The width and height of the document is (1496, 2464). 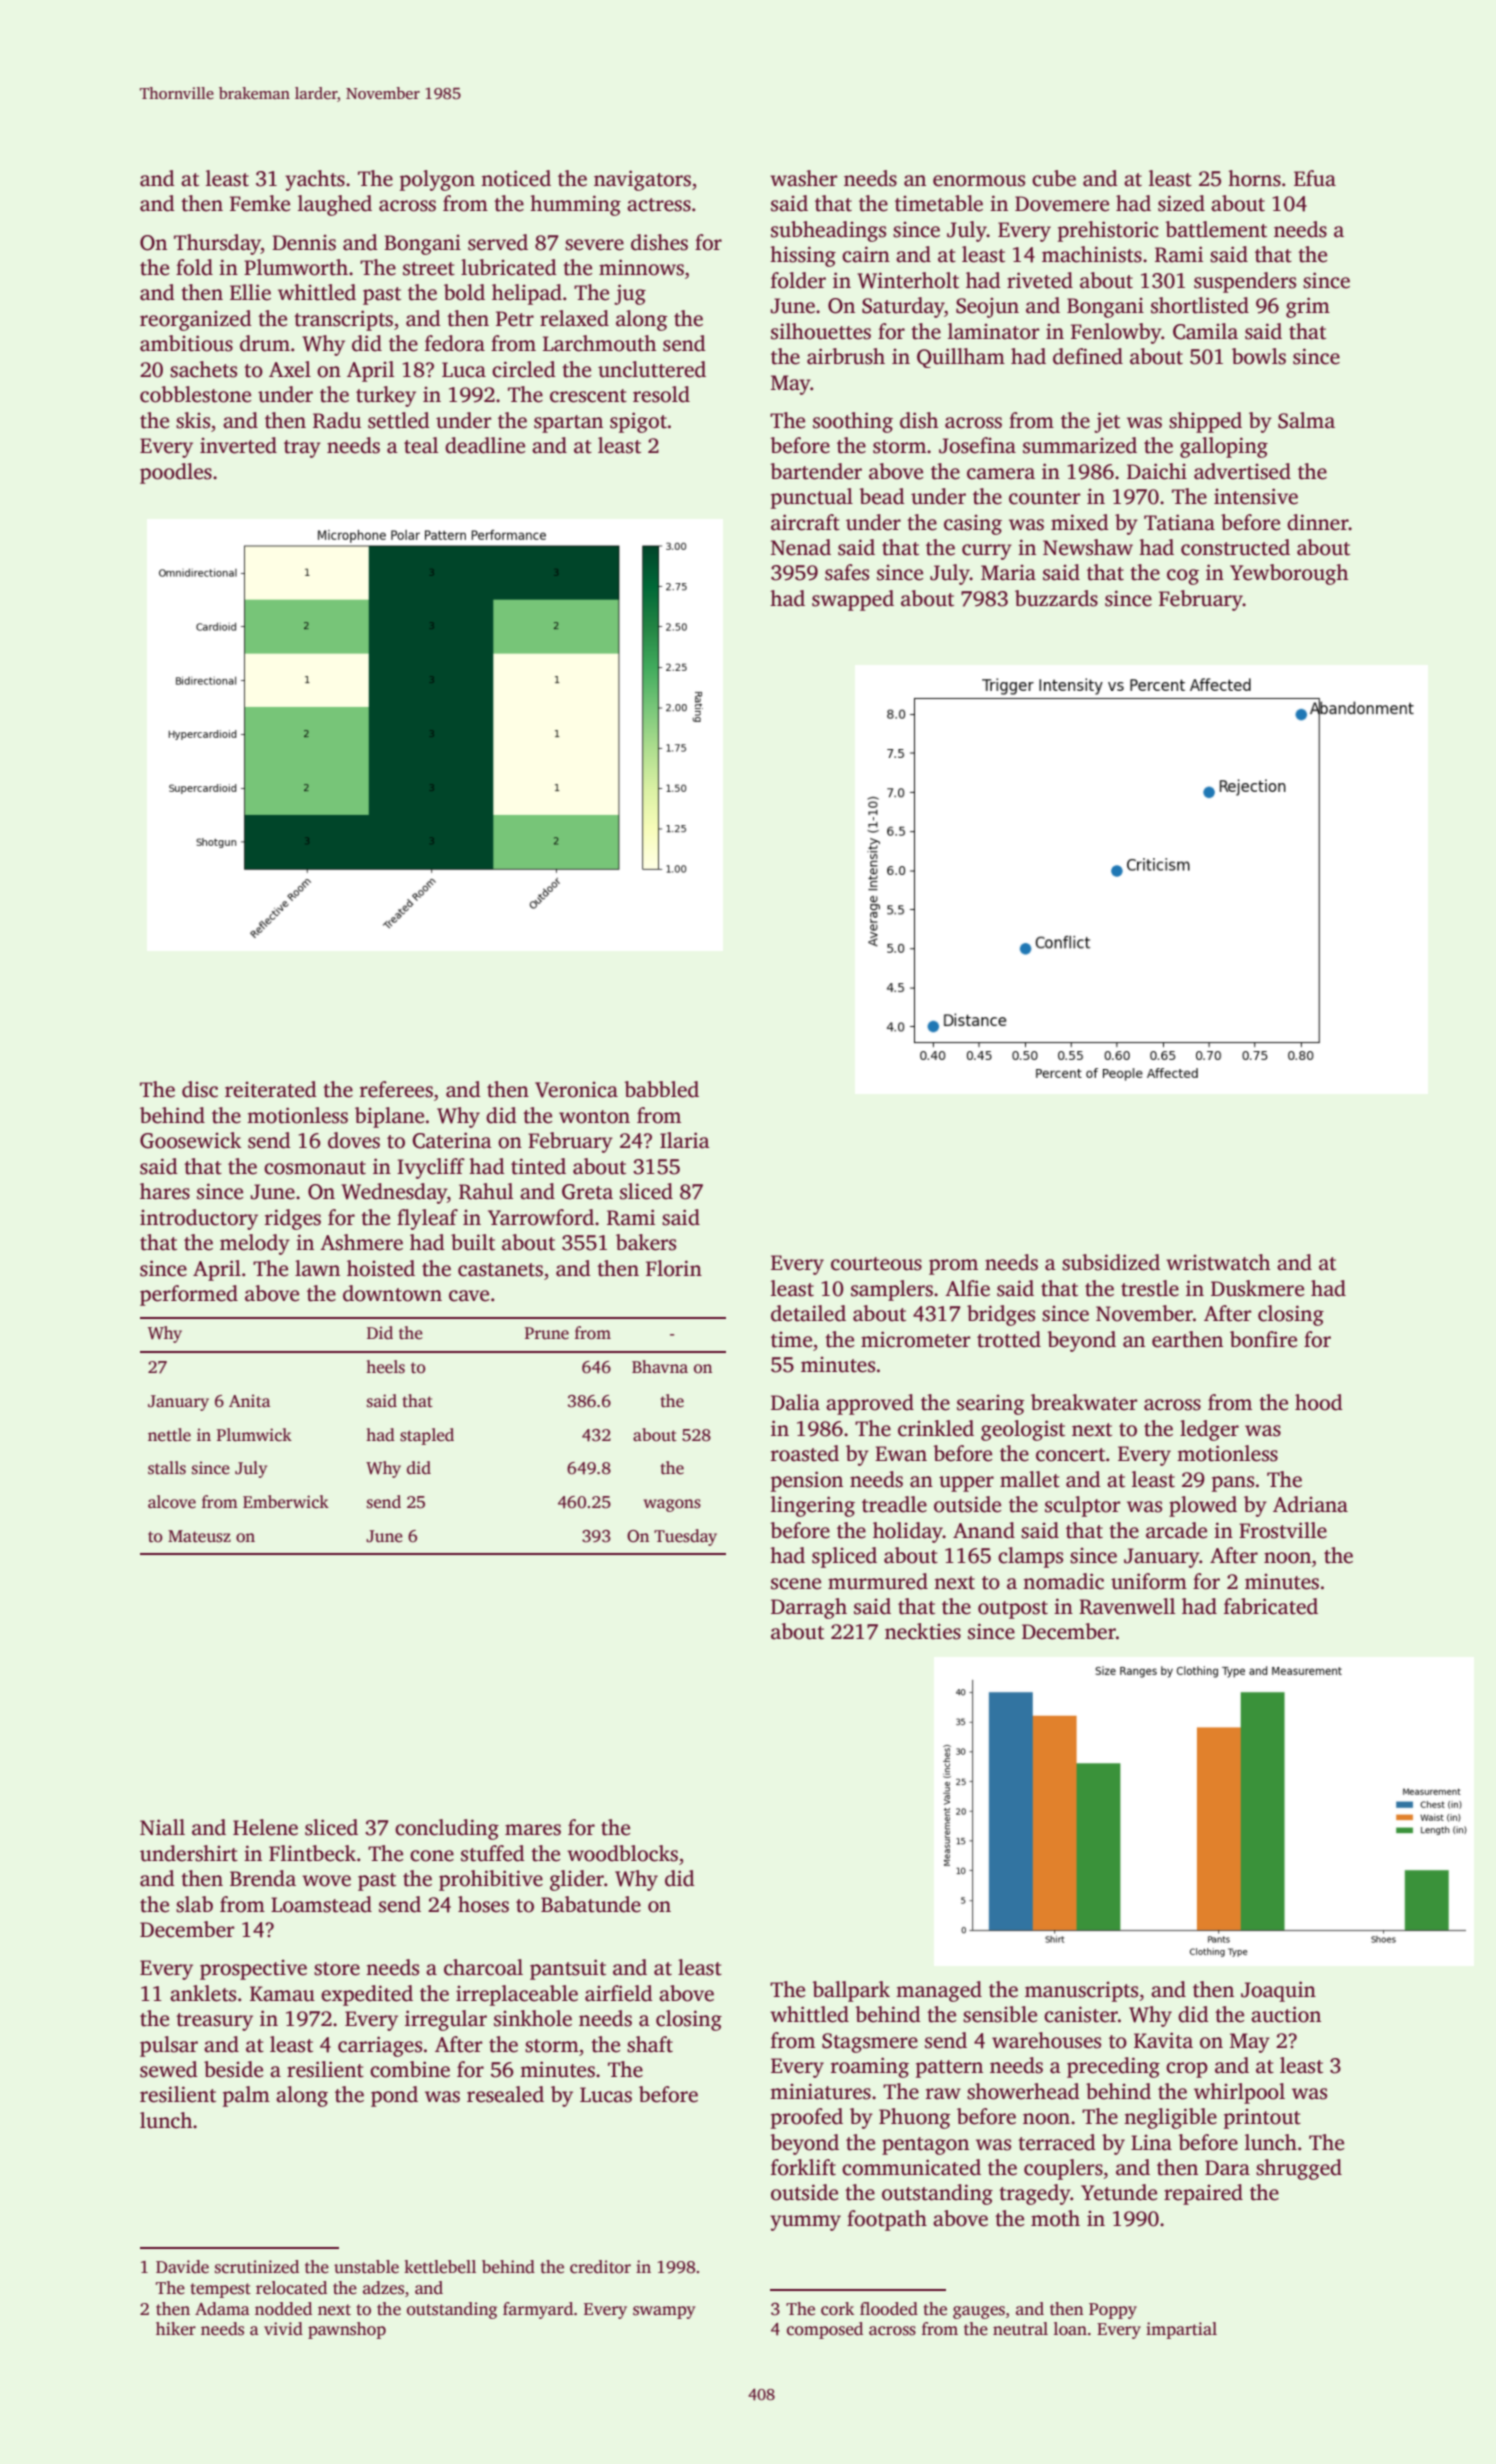 I want to click on yachts, so click(x=315, y=180).
